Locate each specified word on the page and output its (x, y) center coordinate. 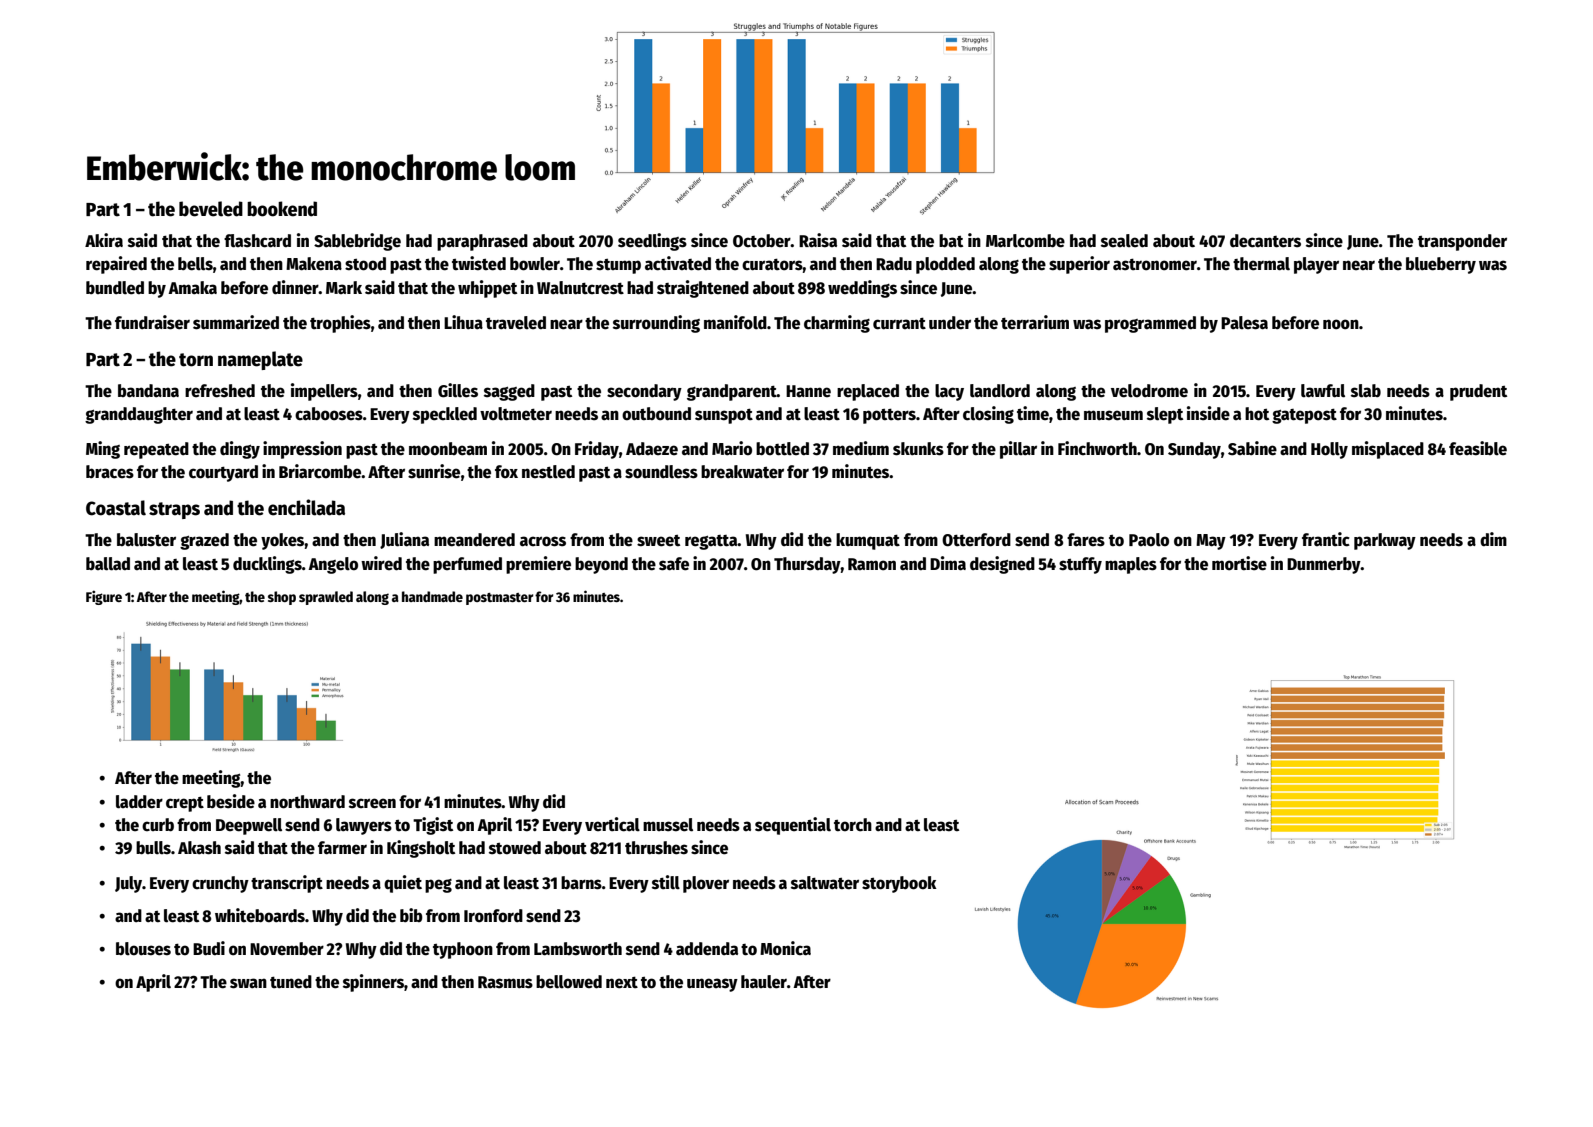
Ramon (872, 564)
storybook (899, 884)
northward (307, 802)
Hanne (808, 391)
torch (853, 825)
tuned (291, 982)
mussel (668, 825)
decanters (1265, 241)
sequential (793, 826)
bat (951, 241)
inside (1208, 413)
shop (282, 598)
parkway (1385, 541)
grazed (204, 541)
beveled (211, 209)
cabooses (329, 414)
